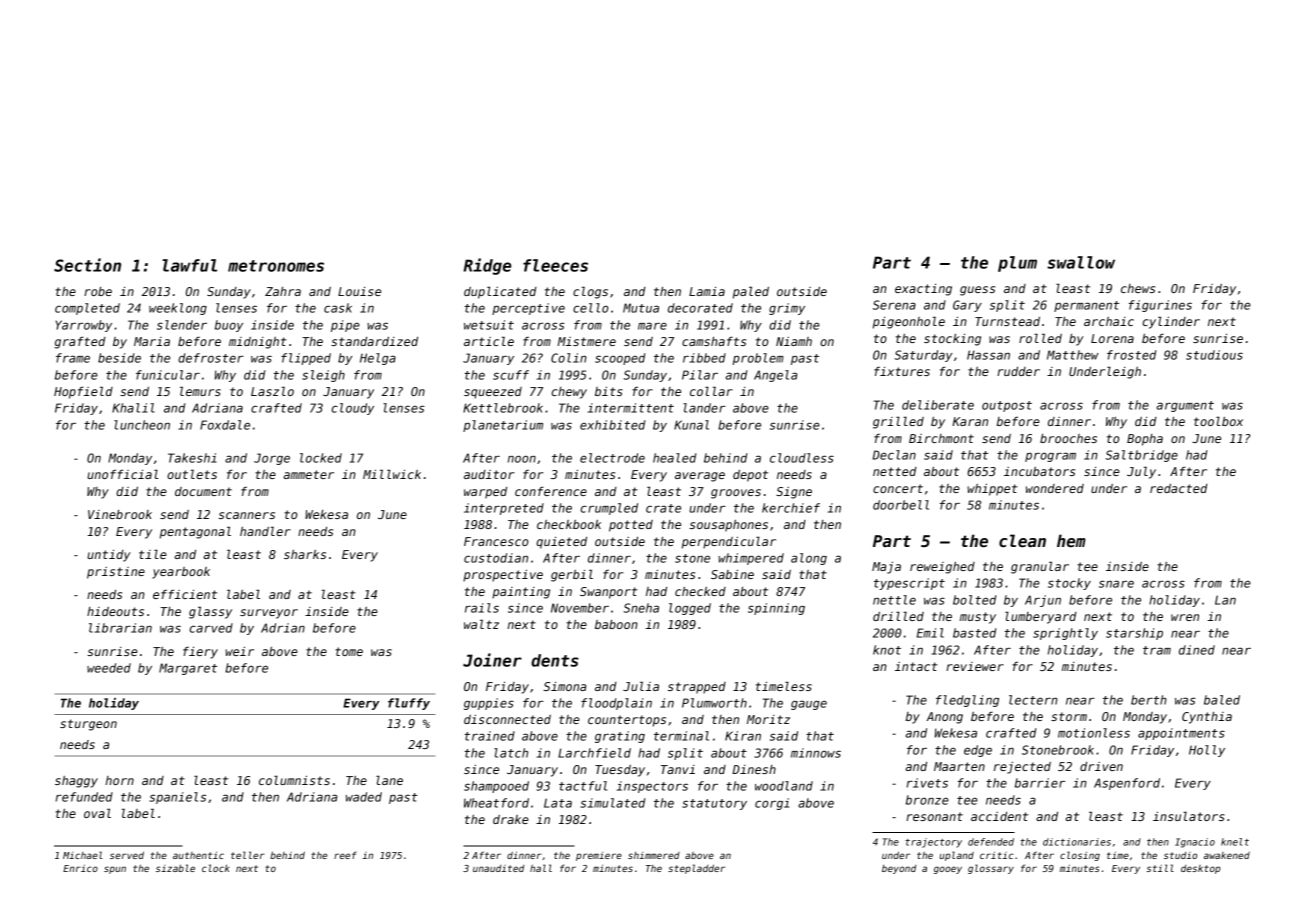 The width and height of the page is (1308, 924). What do you see at coordinates (1222, 700) in the page?
I see `baled` at bounding box center [1222, 700].
